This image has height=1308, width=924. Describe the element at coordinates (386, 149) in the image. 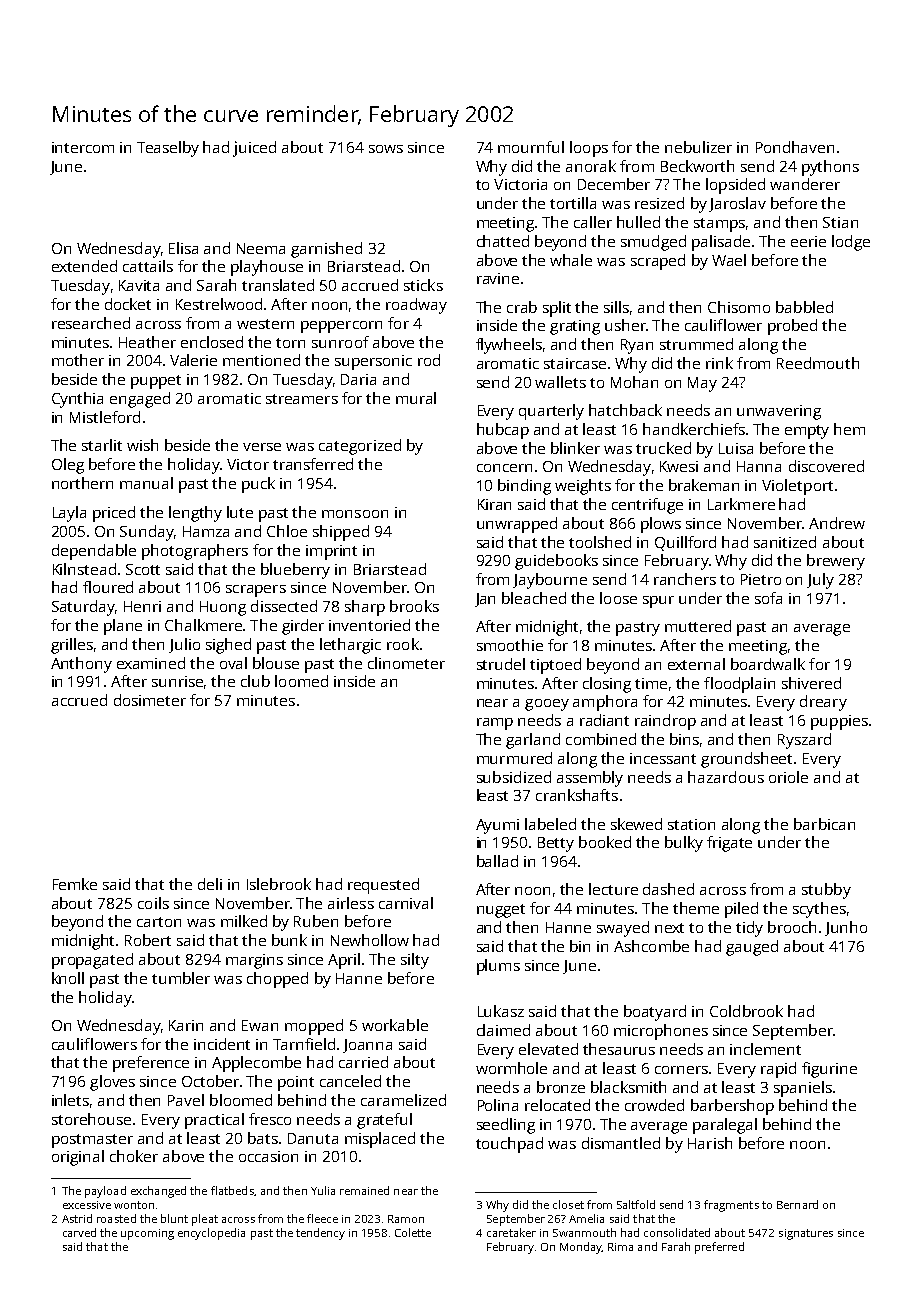

I see `sows` at that location.
